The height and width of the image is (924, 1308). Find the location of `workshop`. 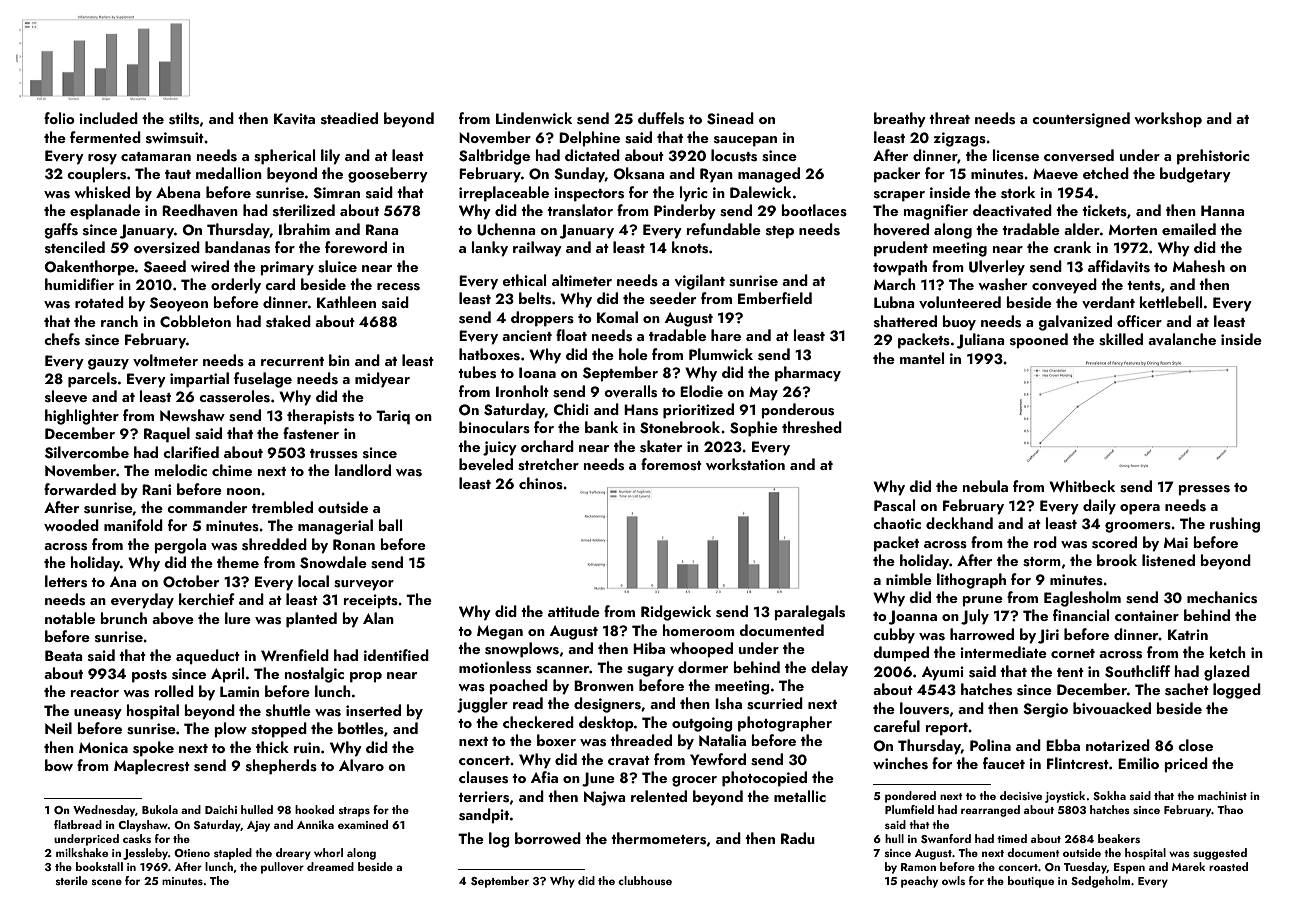

workshop is located at coordinates (1168, 120).
